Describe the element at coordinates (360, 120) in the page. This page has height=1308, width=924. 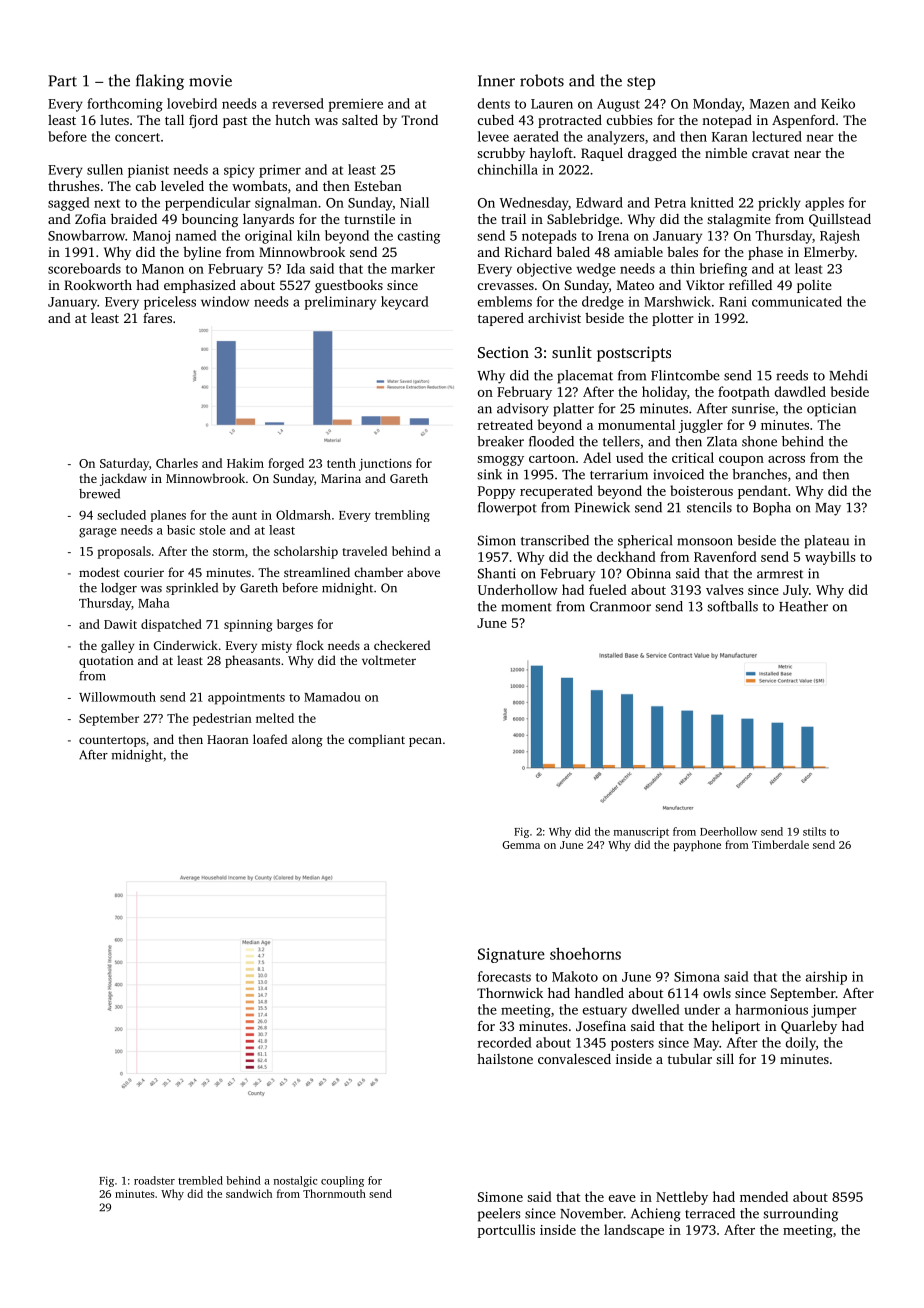
I see `salted` at that location.
